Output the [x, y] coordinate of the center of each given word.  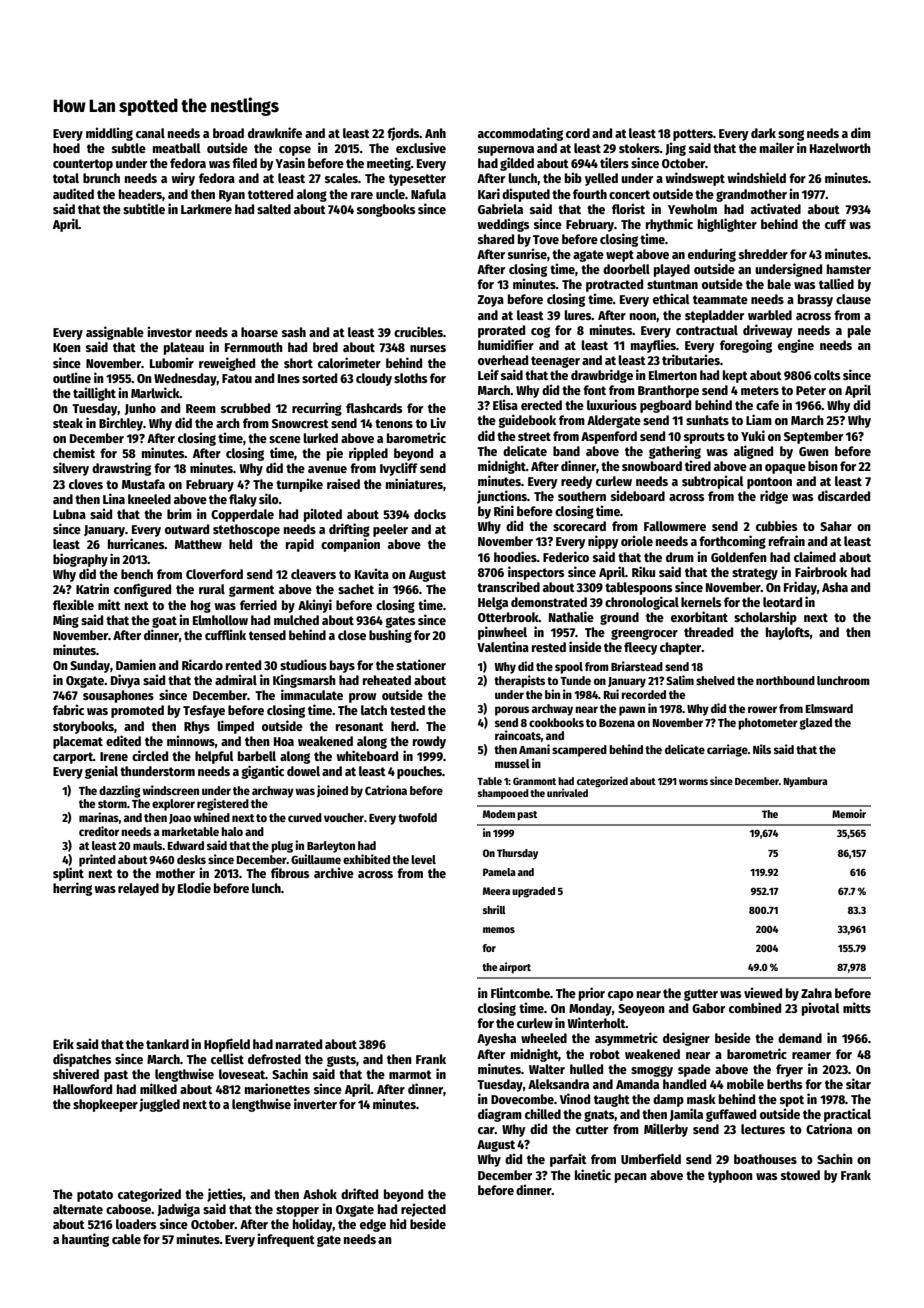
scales [341, 178]
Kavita [372, 573]
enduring [712, 255]
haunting [85, 1240]
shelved [715, 680]
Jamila [686, 1114]
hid [398, 1223]
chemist [74, 452]
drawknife [275, 132]
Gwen [814, 451]
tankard [167, 1044]
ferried [258, 604]
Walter [547, 1069]
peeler [390, 530]
